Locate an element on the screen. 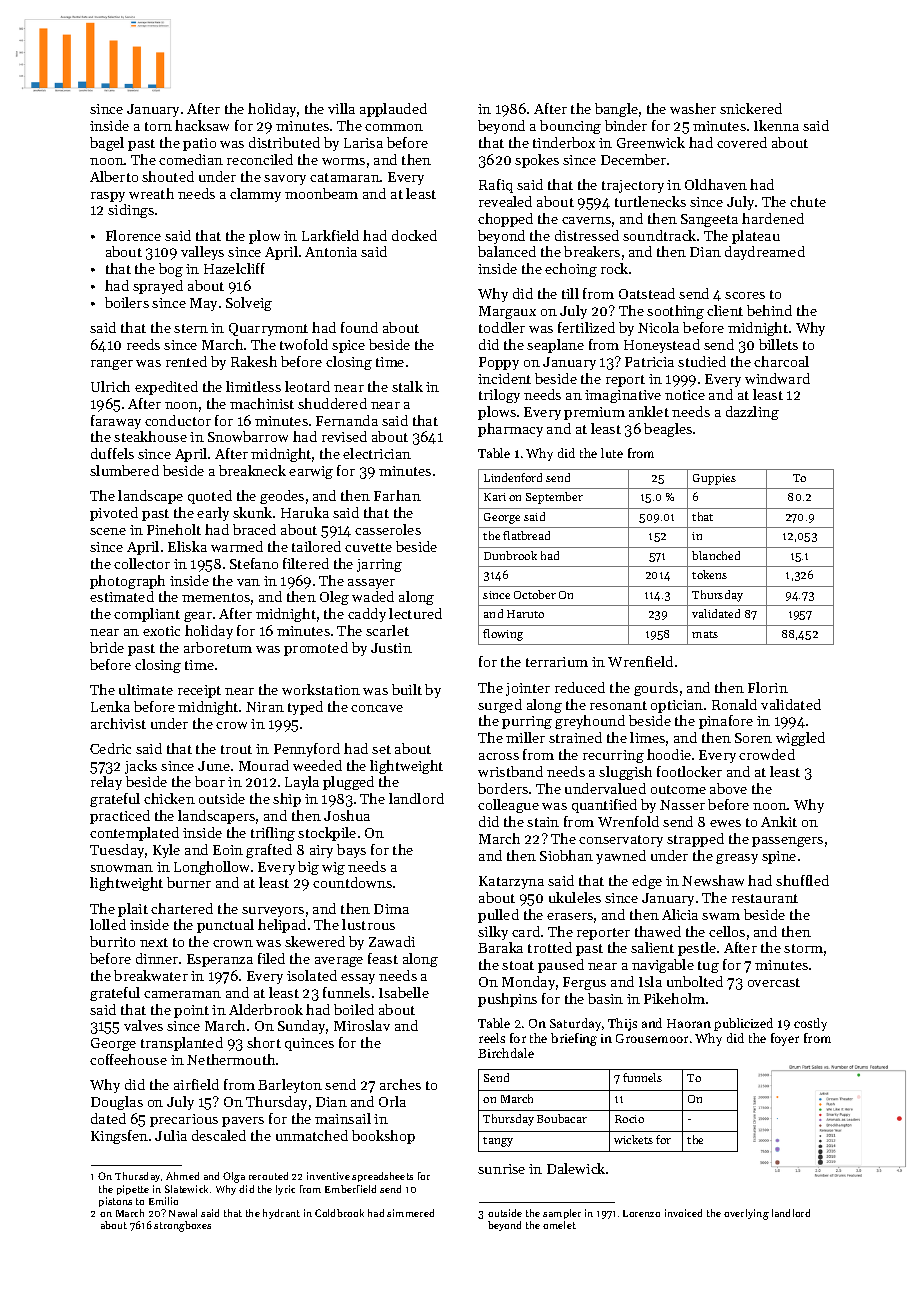  foyer is located at coordinates (785, 1039).
